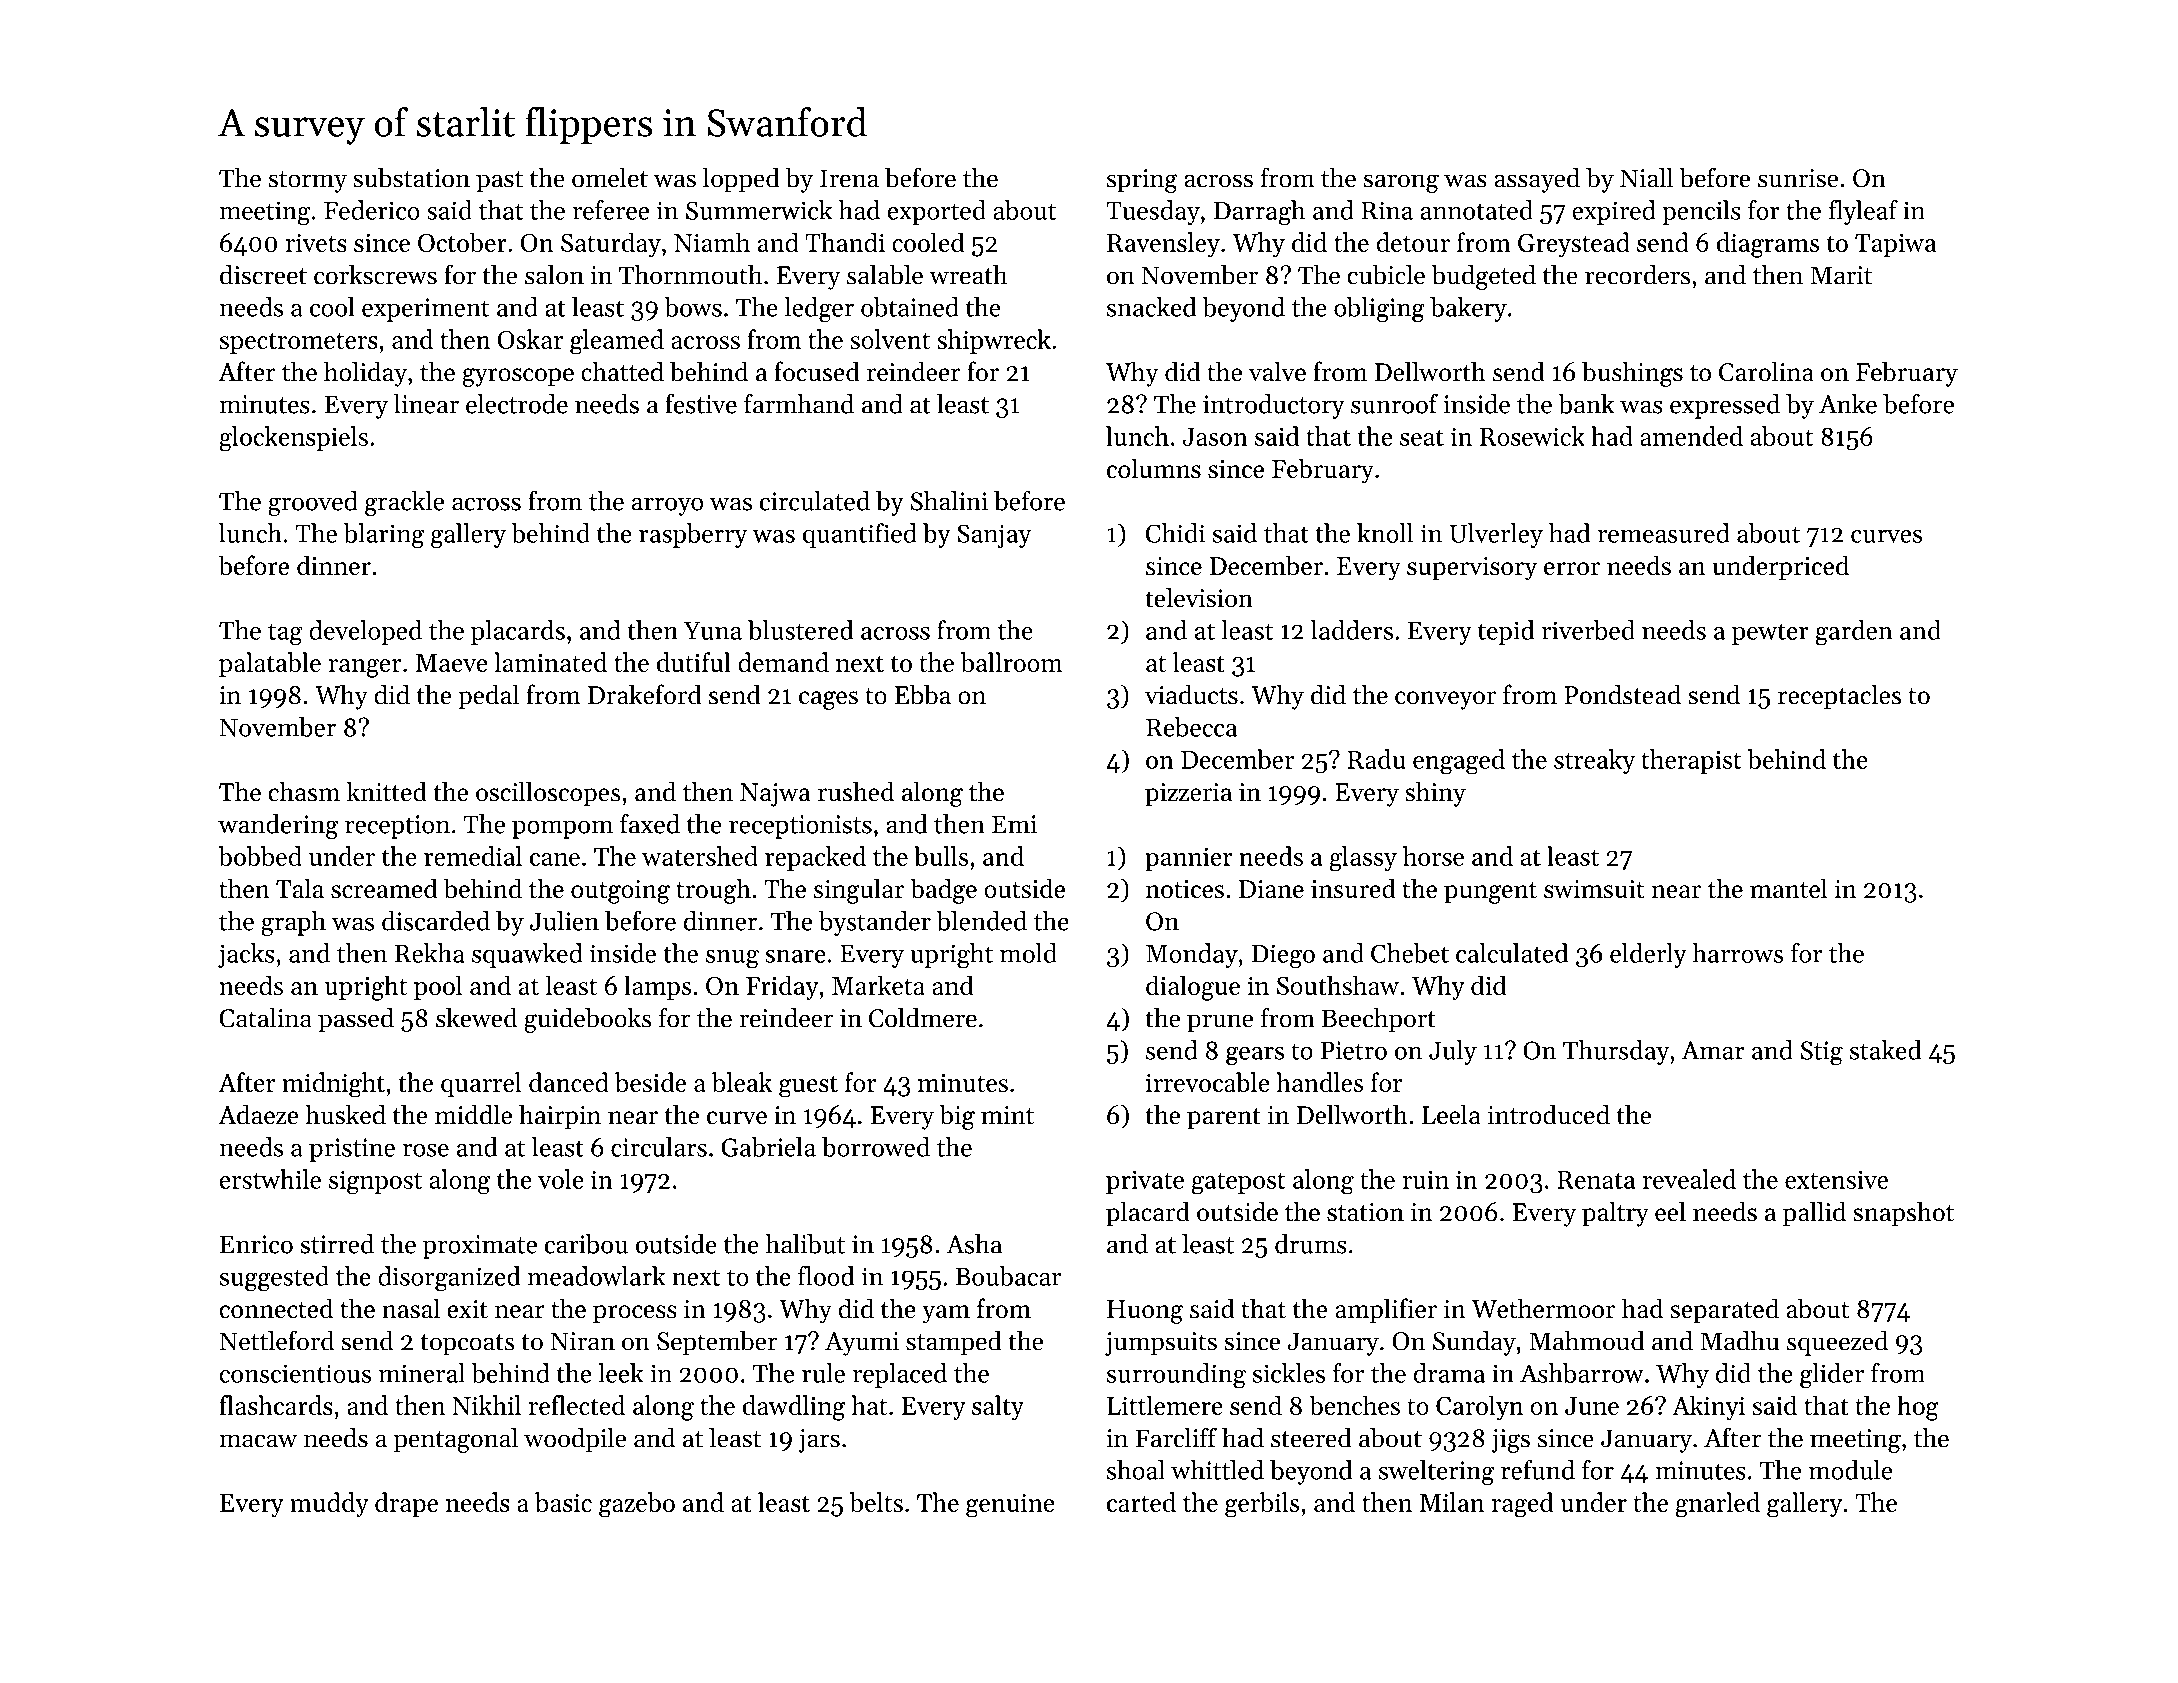 The image size is (2178, 1683). What do you see at coordinates (1885, 1050) in the screenshot?
I see `staked` at bounding box center [1885, 1050].
